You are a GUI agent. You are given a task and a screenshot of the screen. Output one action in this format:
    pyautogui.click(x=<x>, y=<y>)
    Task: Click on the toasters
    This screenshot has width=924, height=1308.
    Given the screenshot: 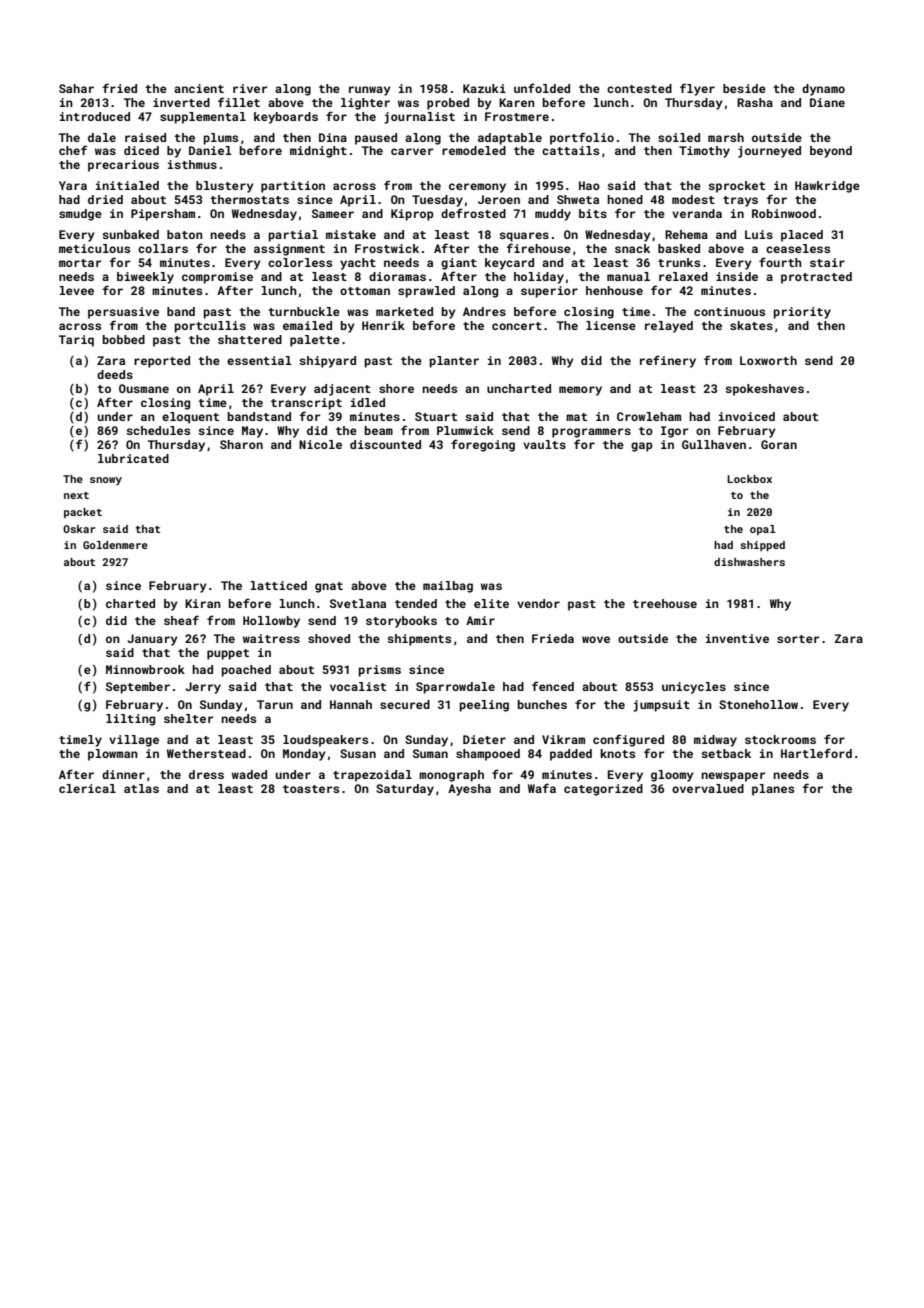 What is the action you would take?
    pyautogui.click(x=311, y=789)
